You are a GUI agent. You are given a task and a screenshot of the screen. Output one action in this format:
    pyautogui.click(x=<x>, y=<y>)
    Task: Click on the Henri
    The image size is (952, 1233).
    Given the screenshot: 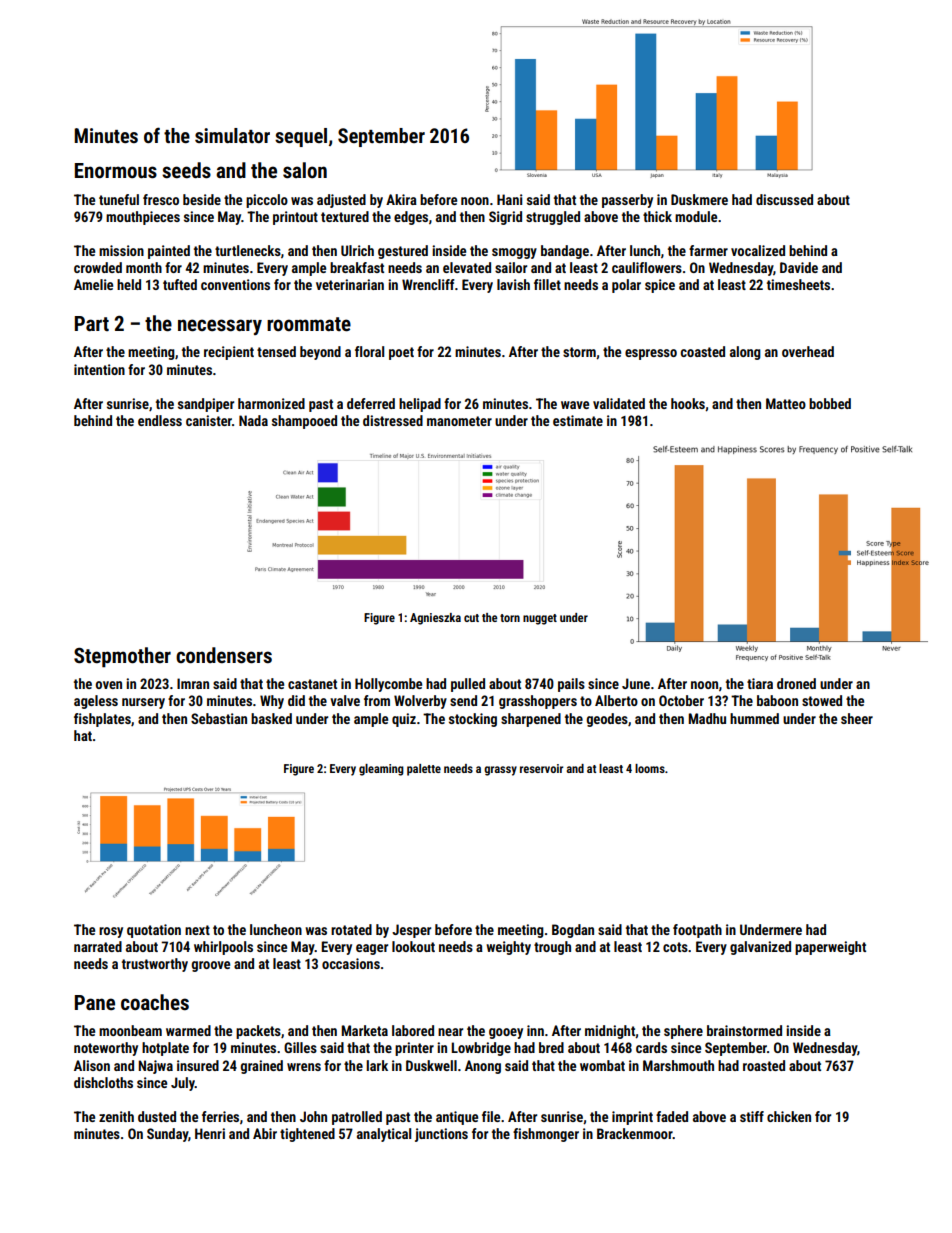 What is the action you would take?
    pyautogui.click(x=210, y=1133)
